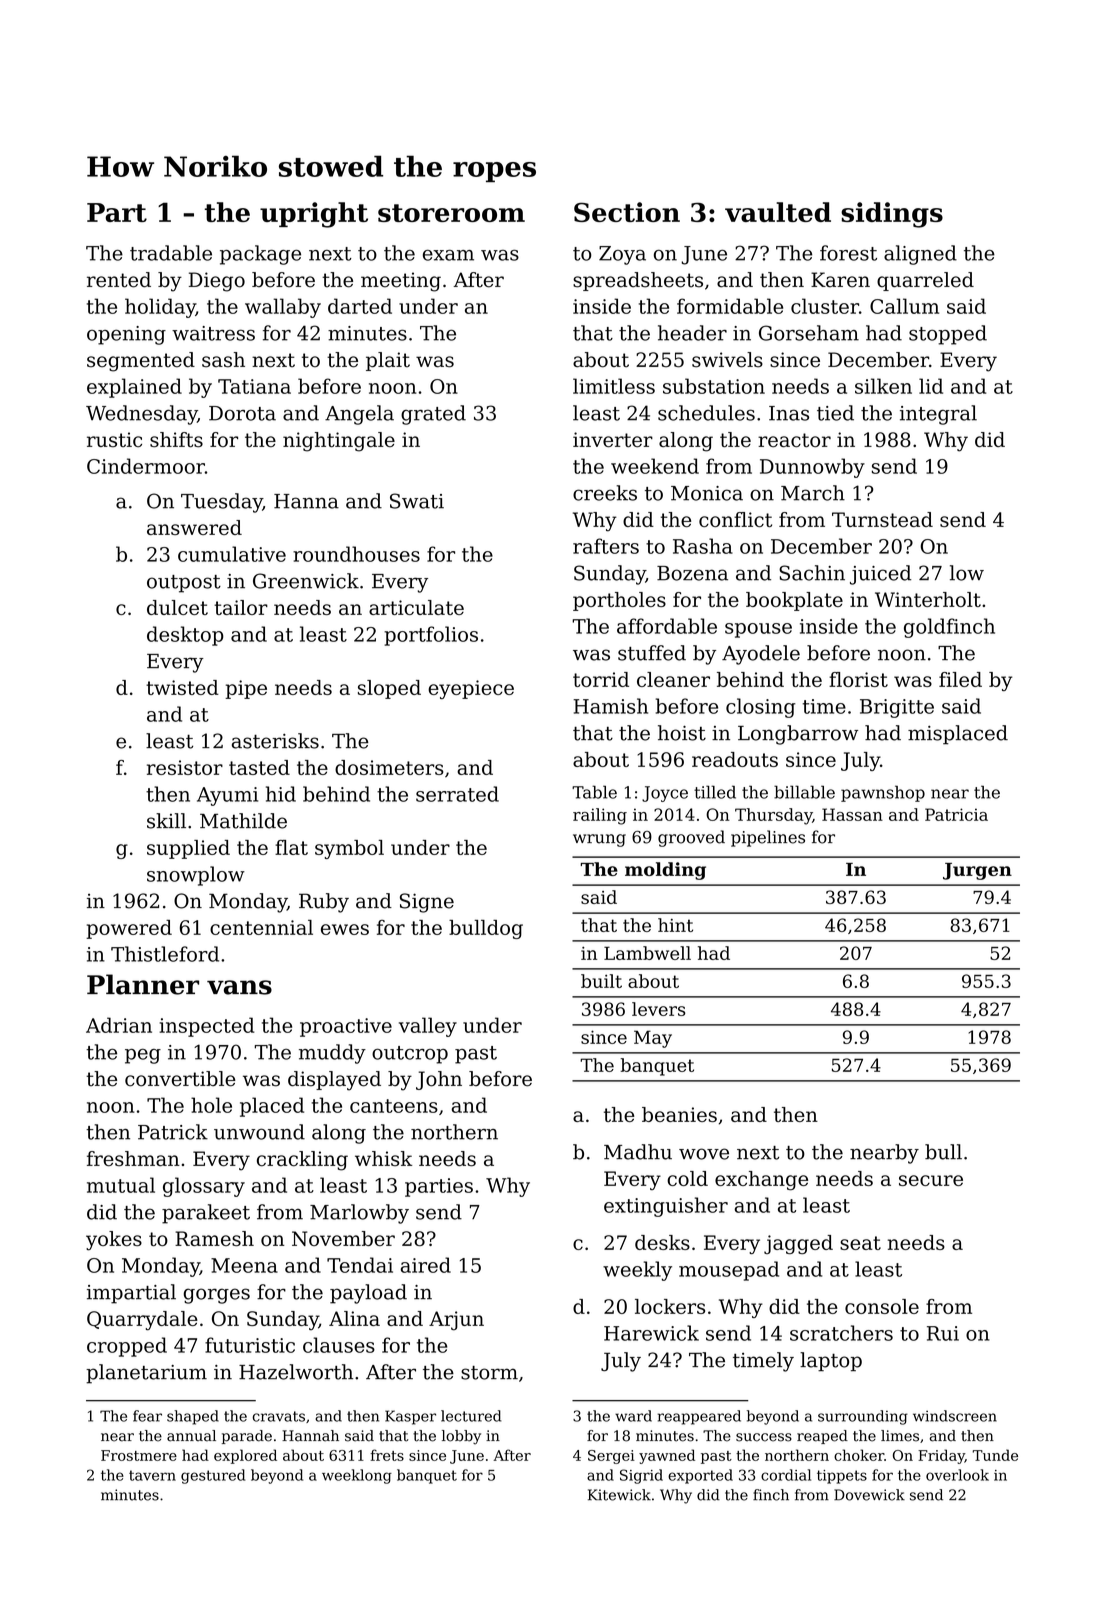 The image size is (1106, 1602). What do you see at coordinates (448, 255) in the screenshot?
I see `exam` at bounding box center [448, 255].
